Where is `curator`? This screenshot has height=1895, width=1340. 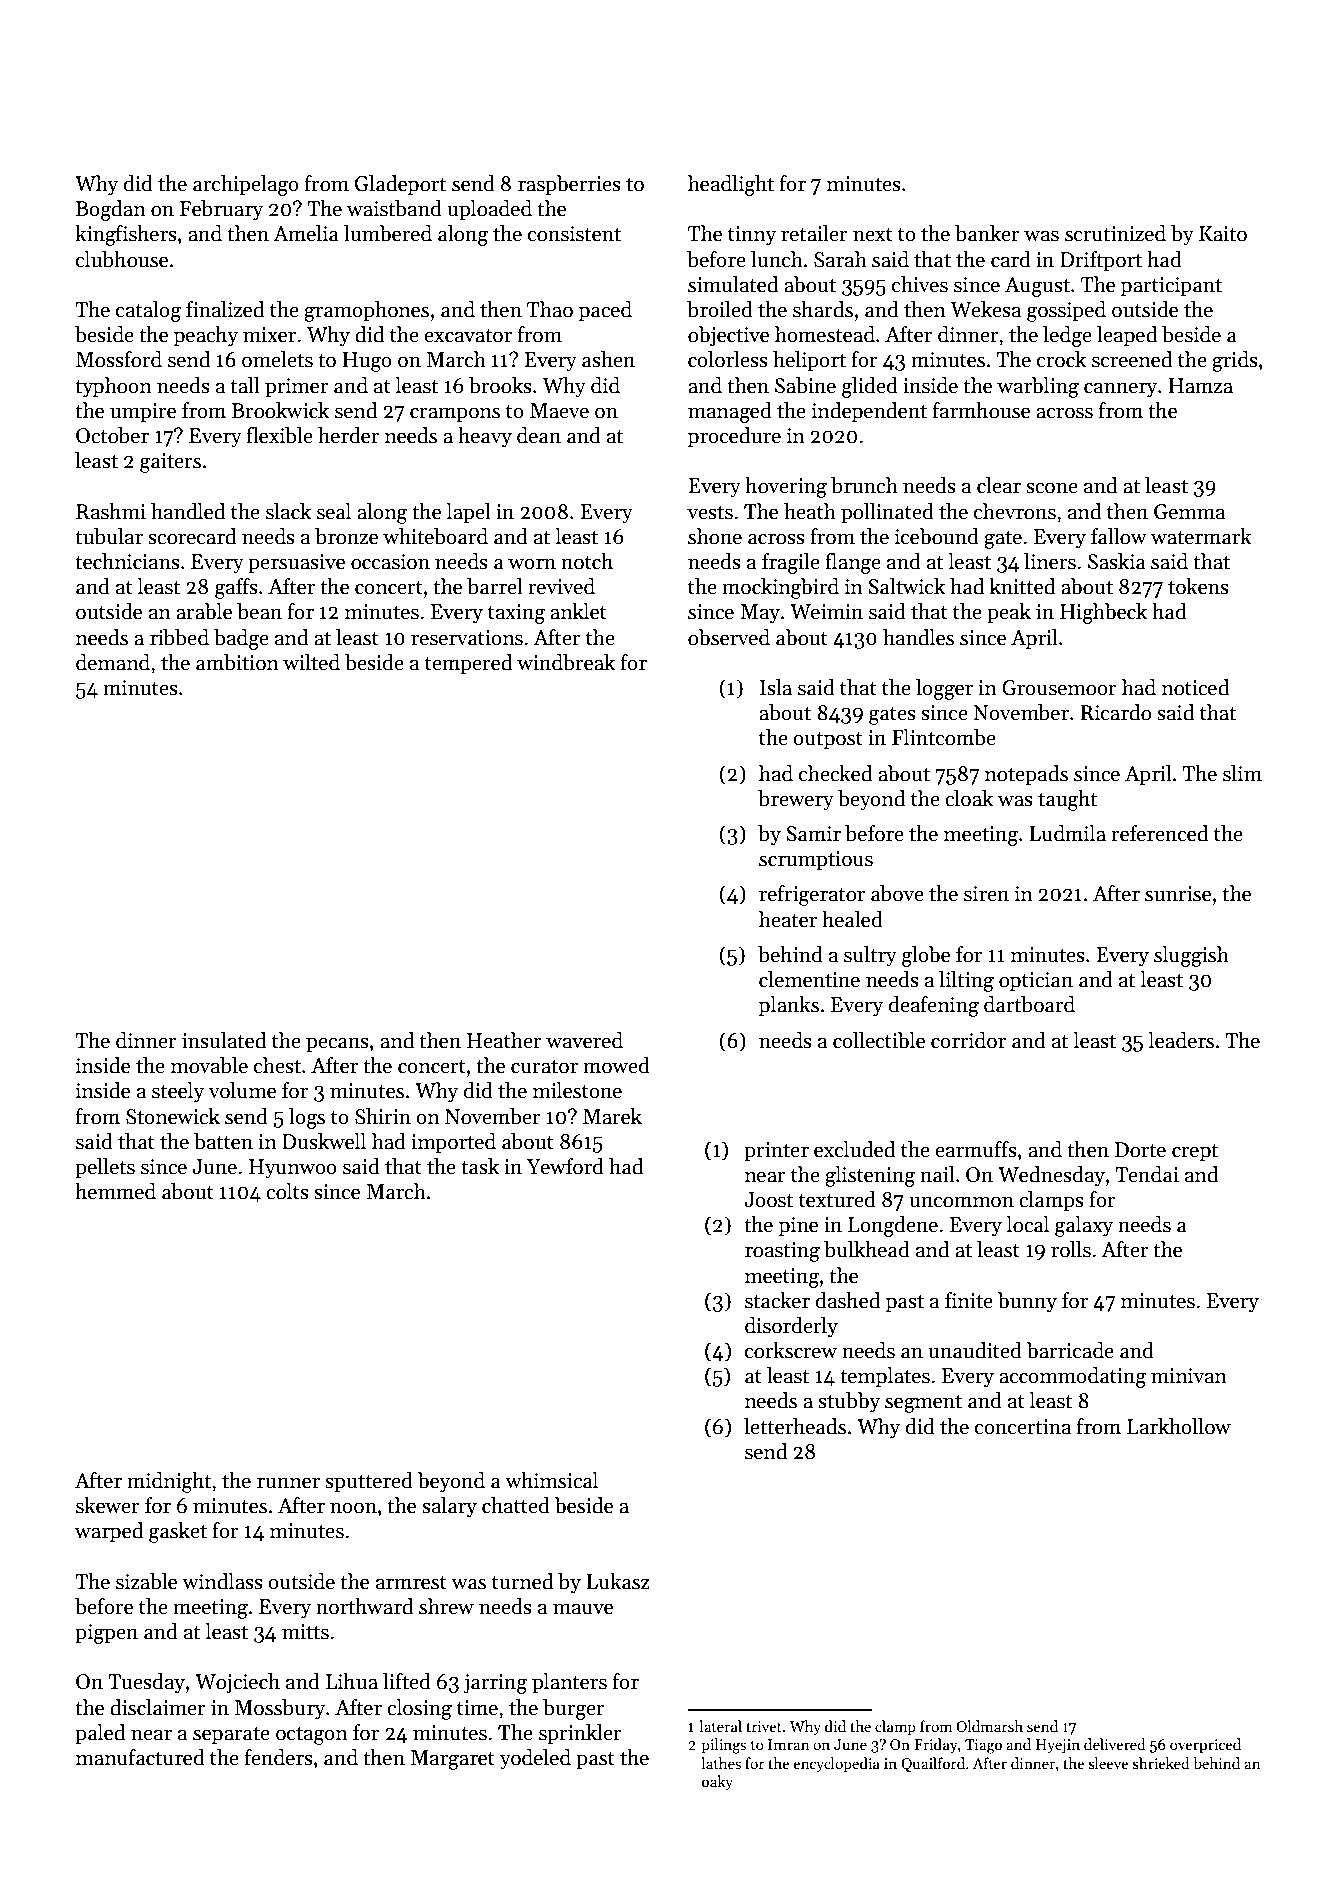 curator is located at coordinates (544, 1067).
